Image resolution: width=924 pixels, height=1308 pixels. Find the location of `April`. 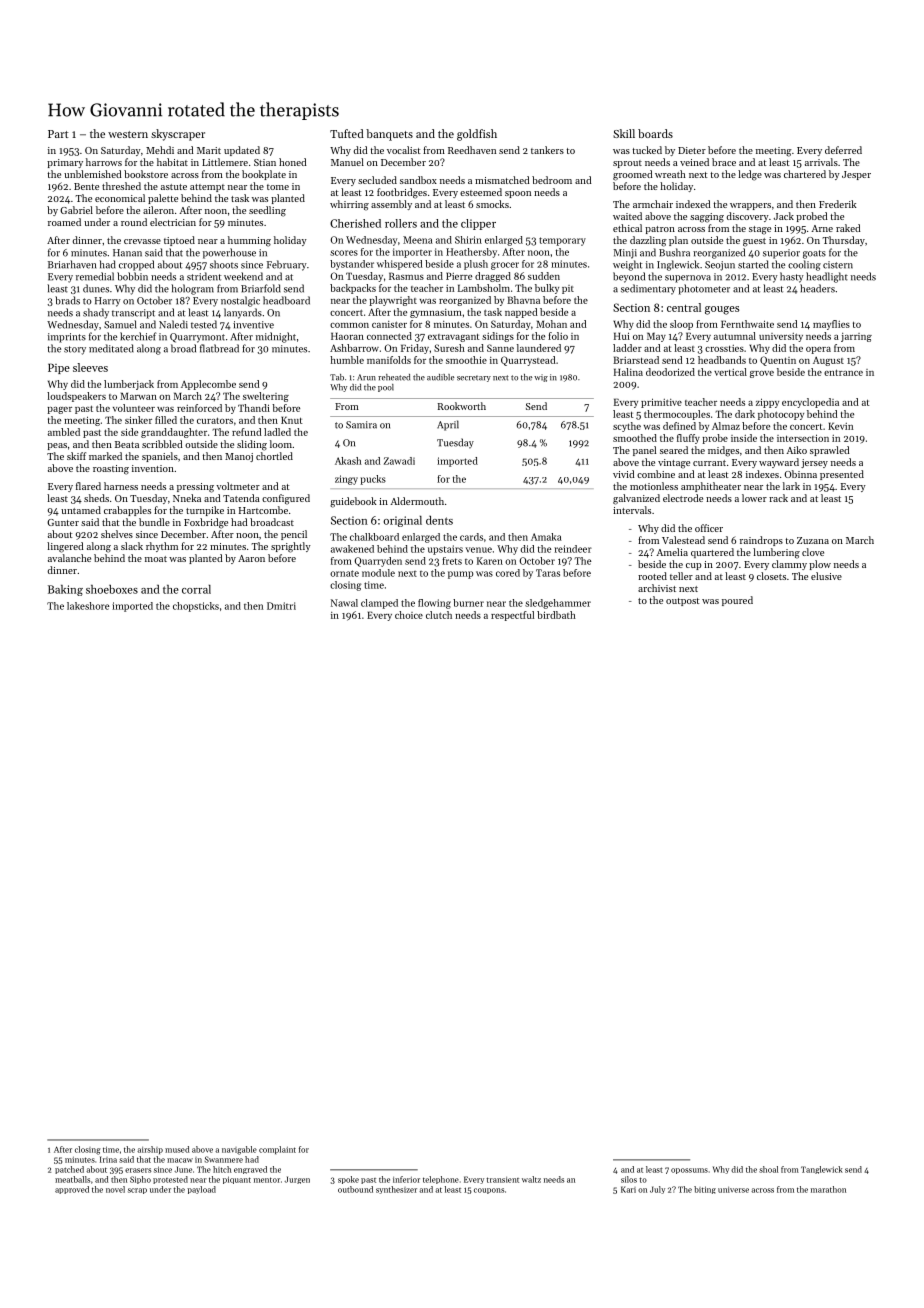

April is located at coordinates (448, 425).
